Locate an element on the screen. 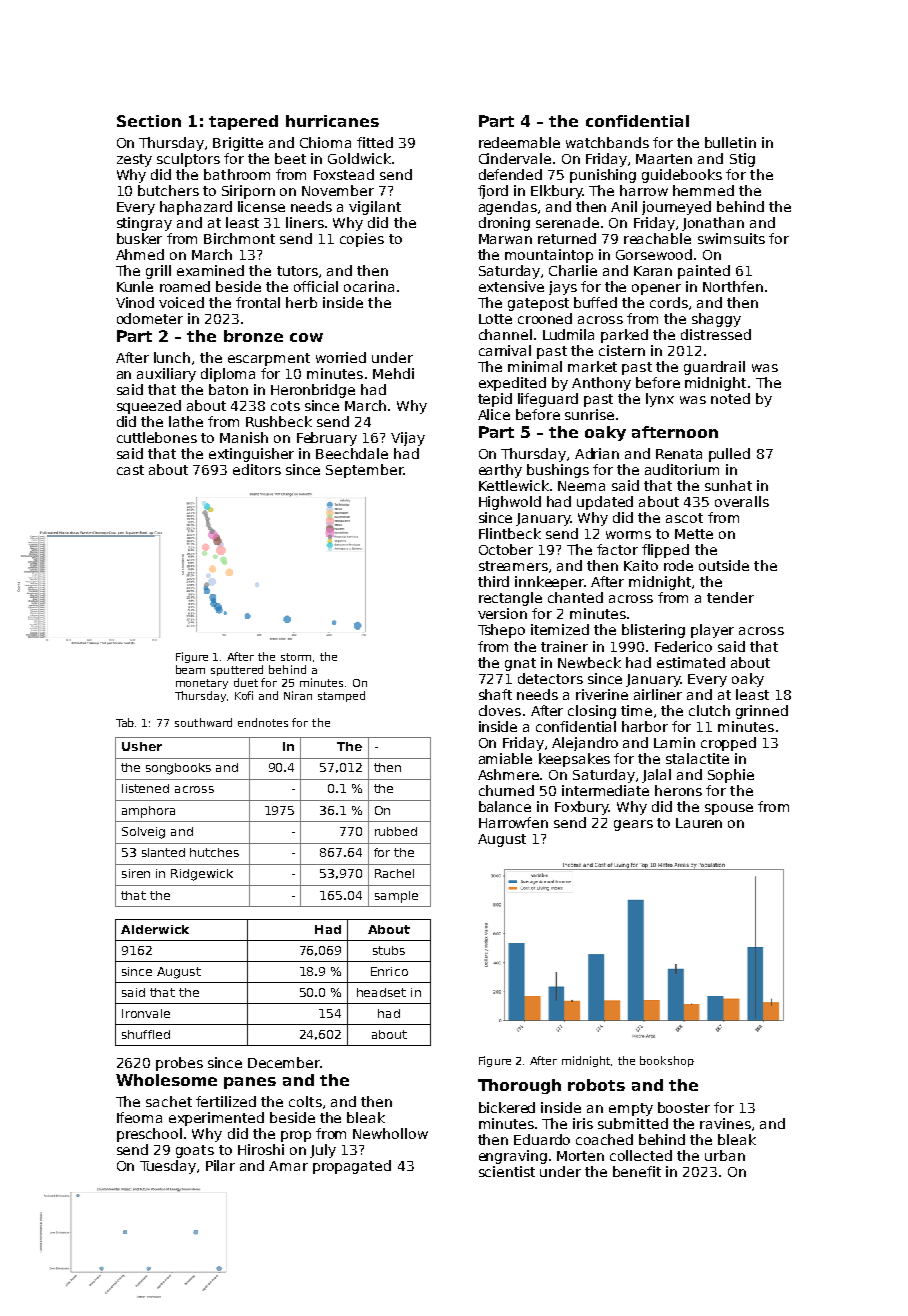 This screenshot has width=908, height=1316. spouse is located at coordinates (729, 809).
